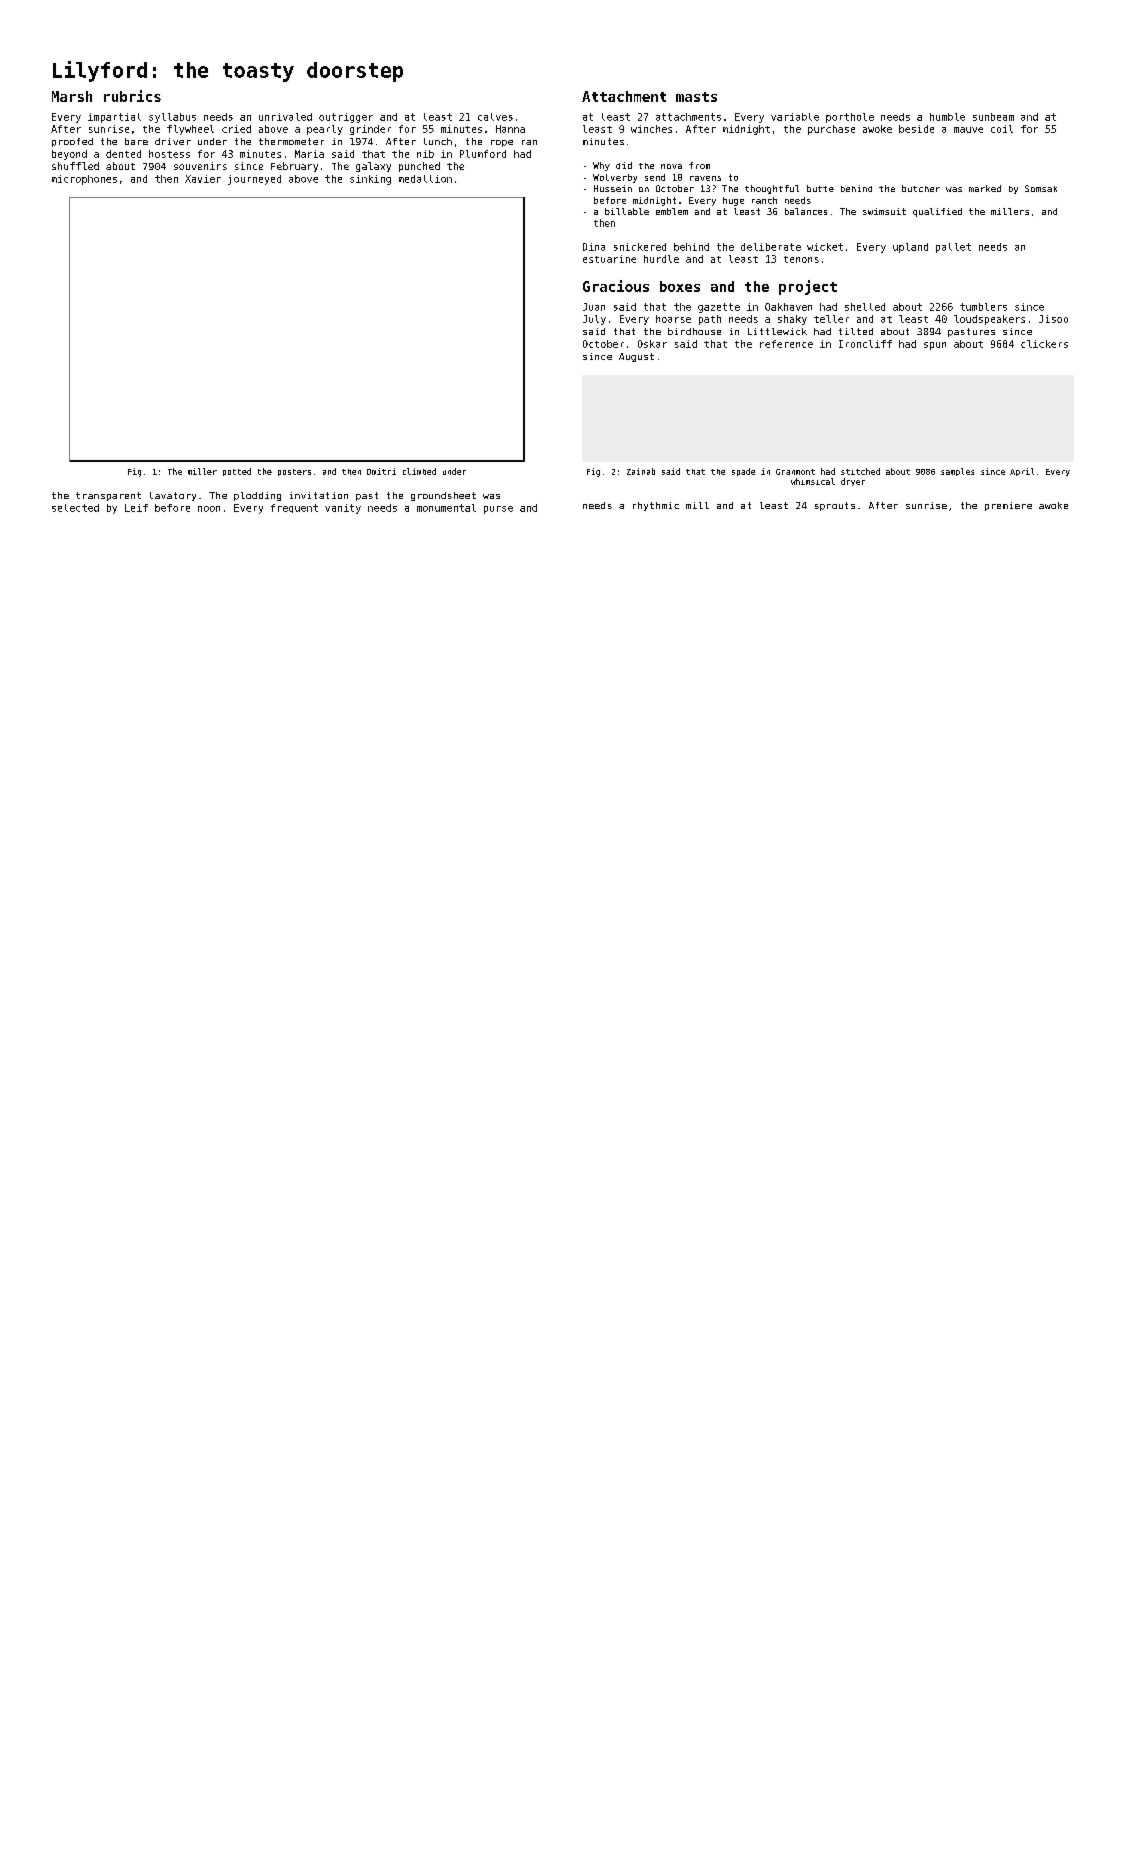 This screenshot has height=1853, width=1125. I want to click on humble, so click(947, 117).
